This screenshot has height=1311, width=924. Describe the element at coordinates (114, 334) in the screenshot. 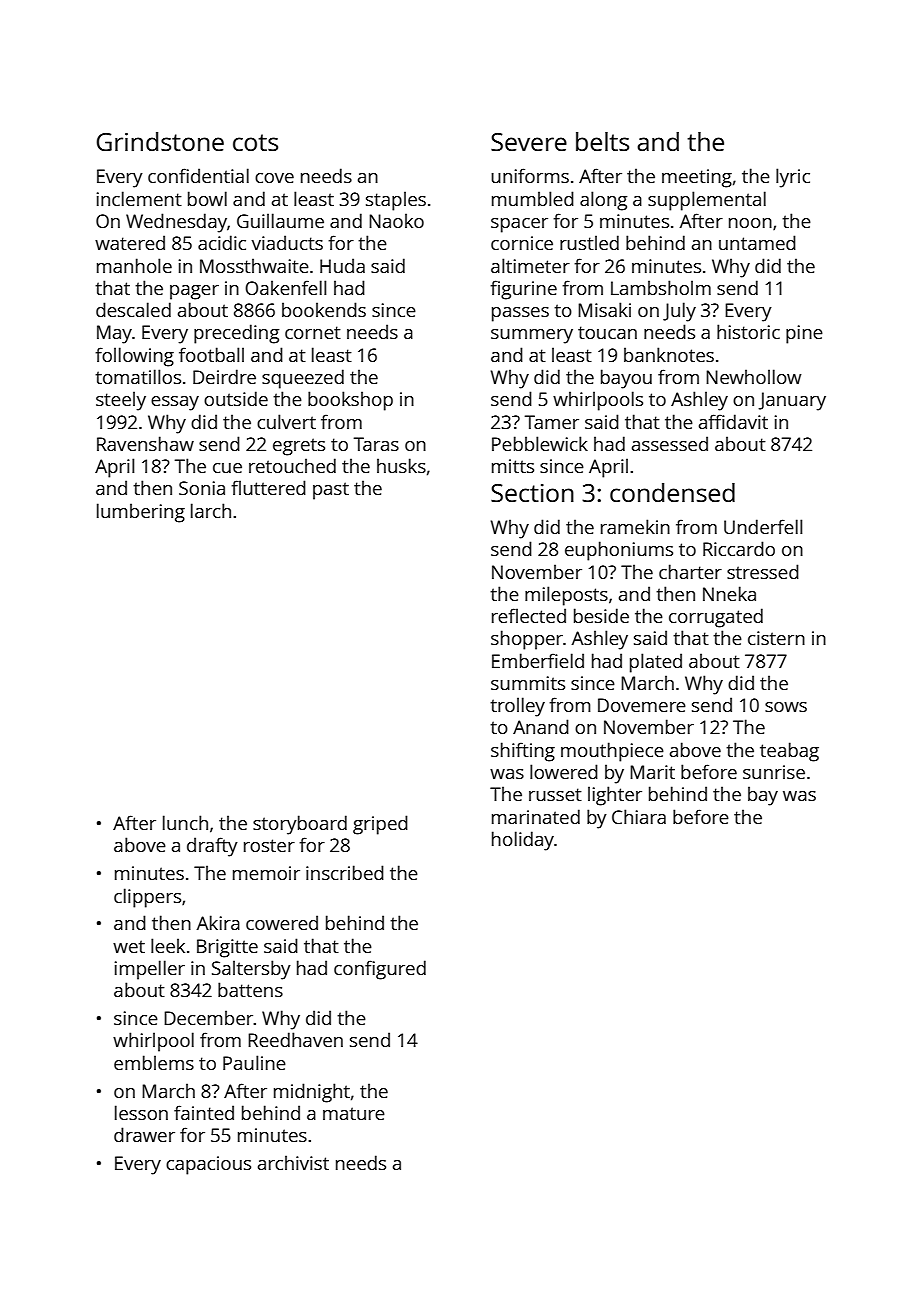

I see `May` at that location.
